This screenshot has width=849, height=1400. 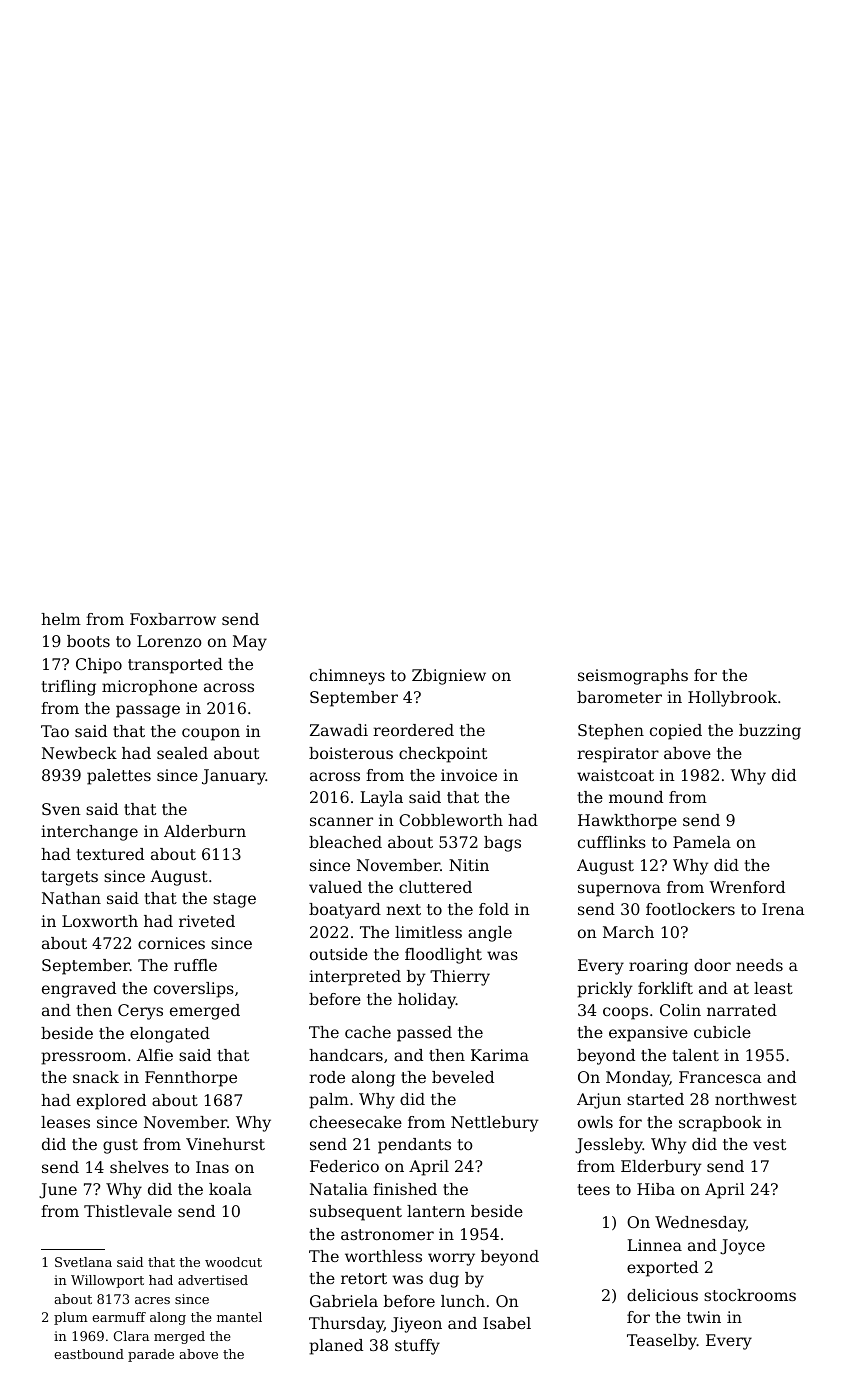 I want to click on worry, so click(x=451, y=1259).
